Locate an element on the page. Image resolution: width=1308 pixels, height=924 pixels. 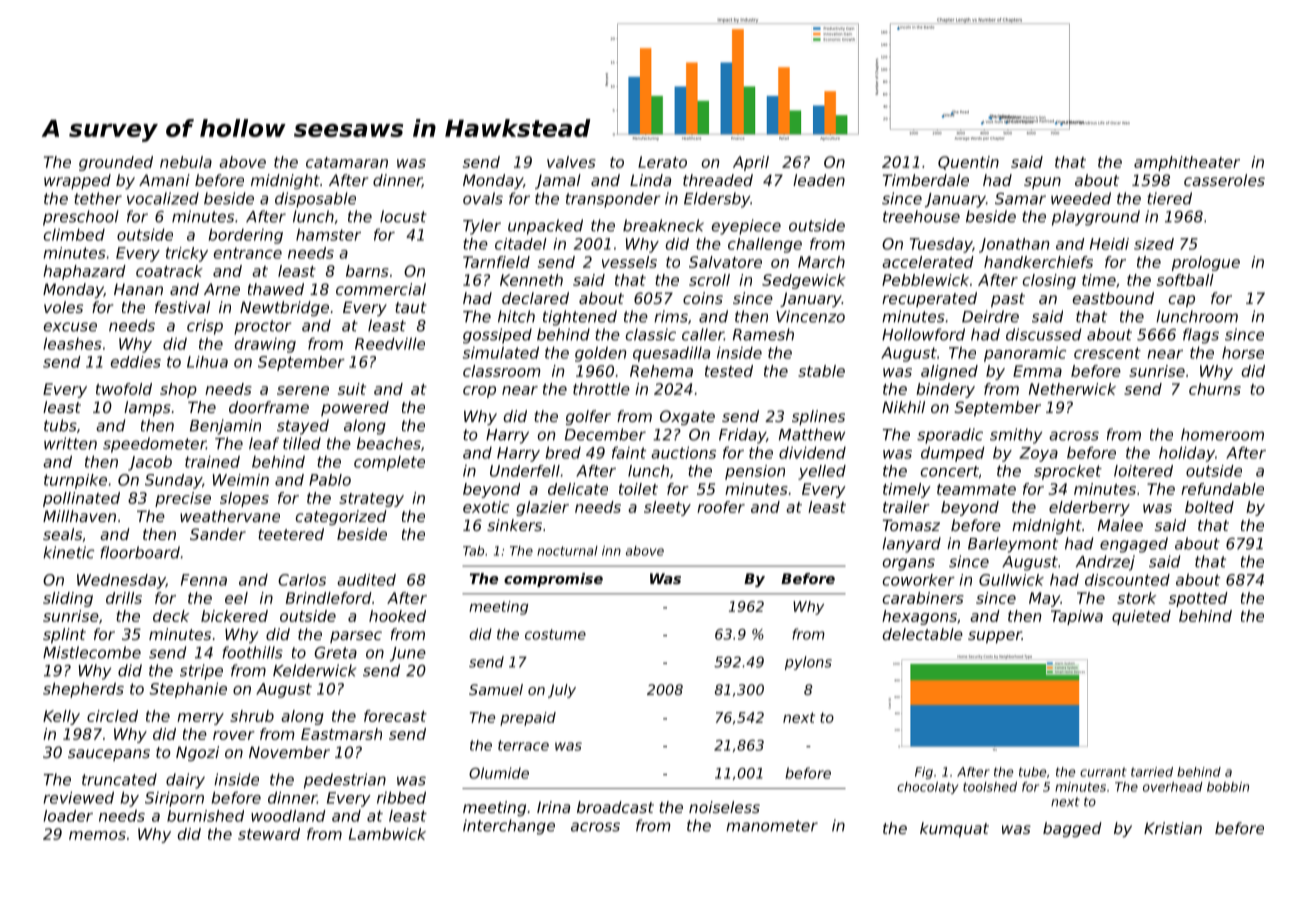
Underfell is located at coordinates (525, 471).
